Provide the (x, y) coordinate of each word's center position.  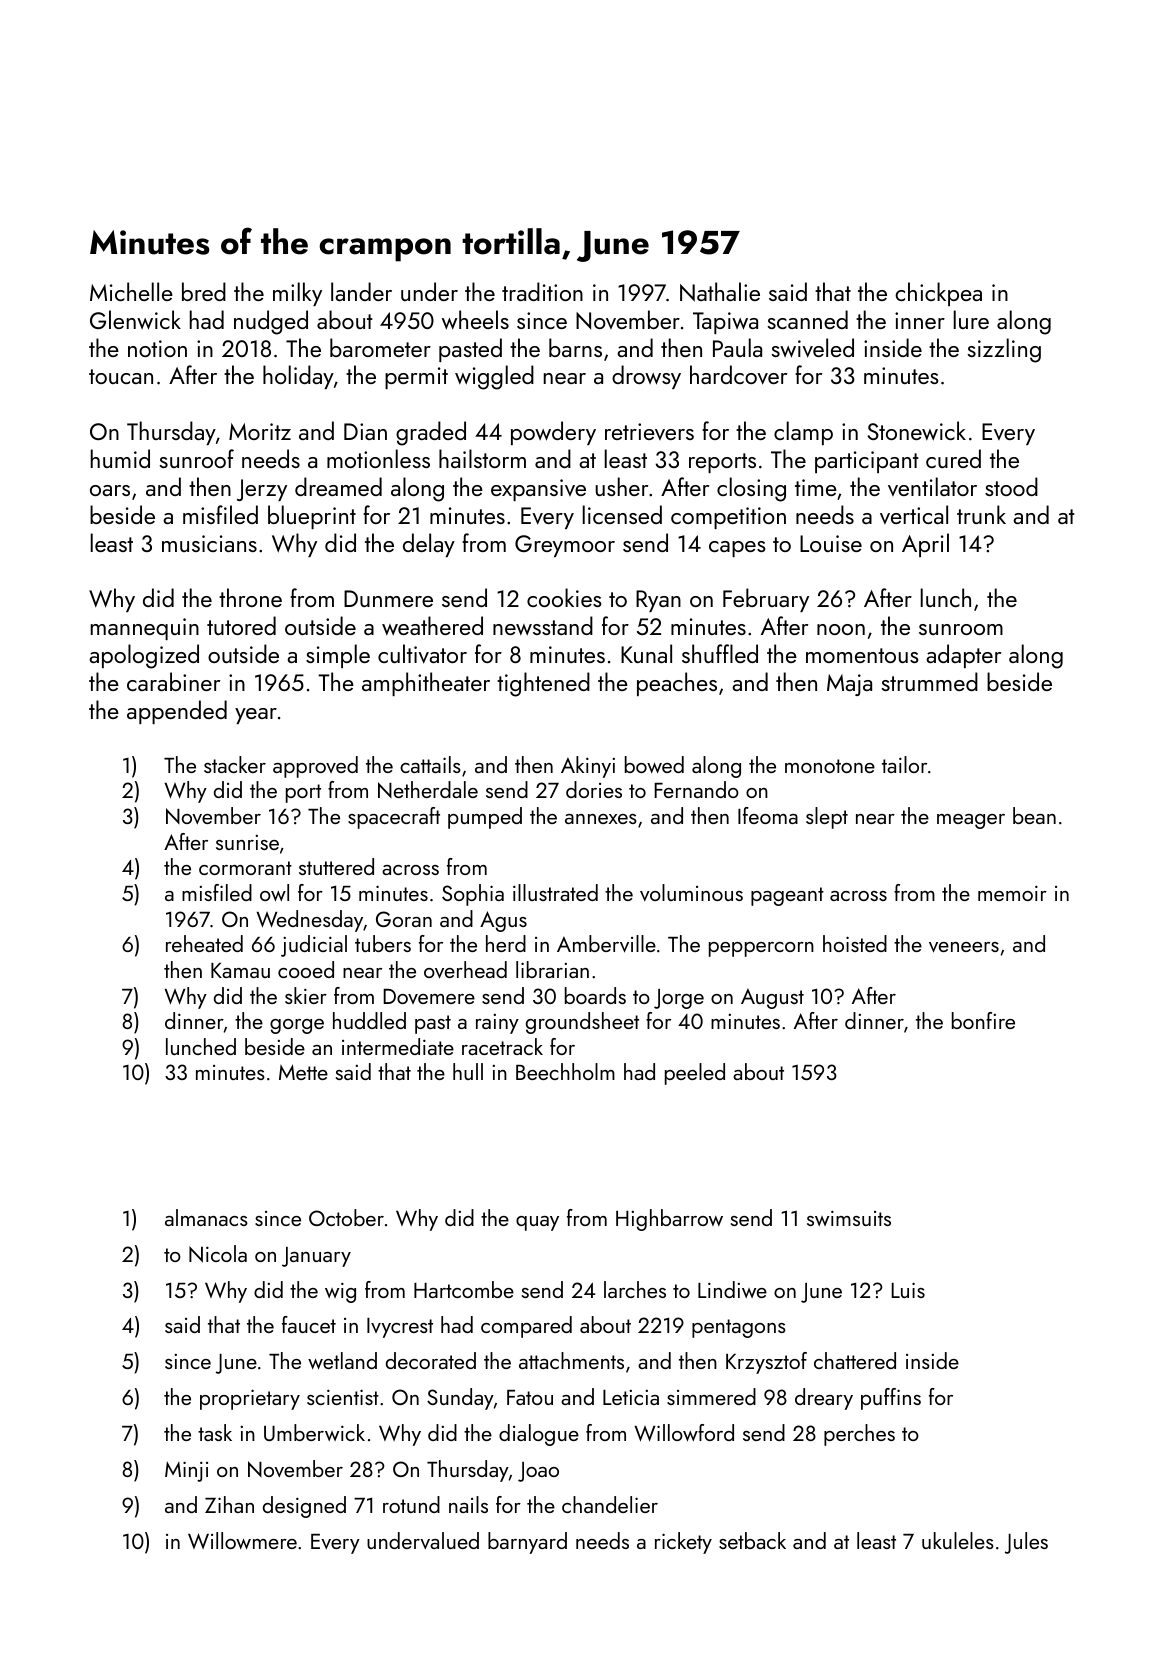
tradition (542, 291)
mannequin (145, 629)
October (346, 1217)
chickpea (938, 294)
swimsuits (849, 1218)
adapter (963, 656)
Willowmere (242, 1540)
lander (361, 291)
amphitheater (426, 684)
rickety (683, 1543)
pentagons (739, 1328)
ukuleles (958, 1540)
